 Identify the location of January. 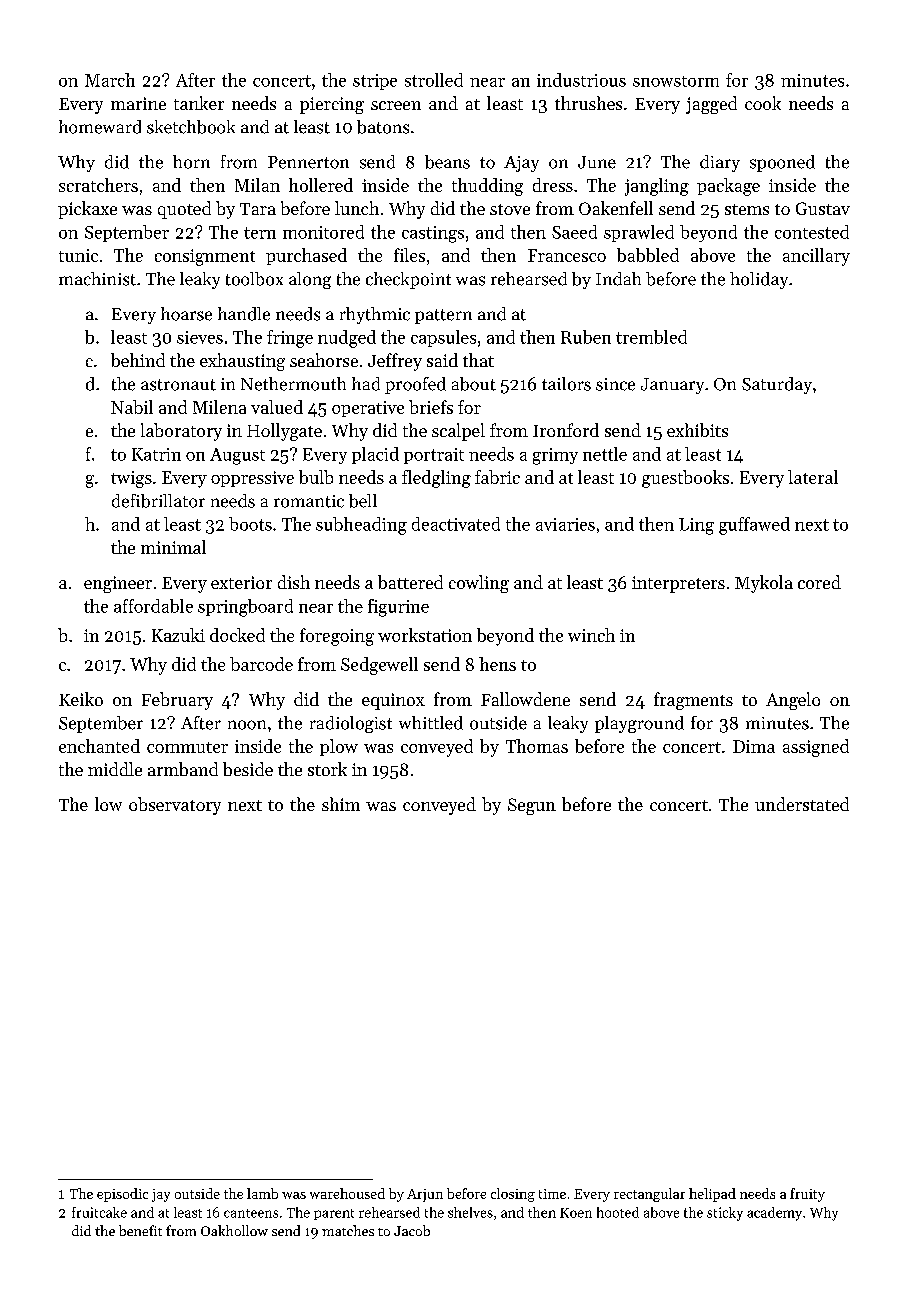
(672, 386).
